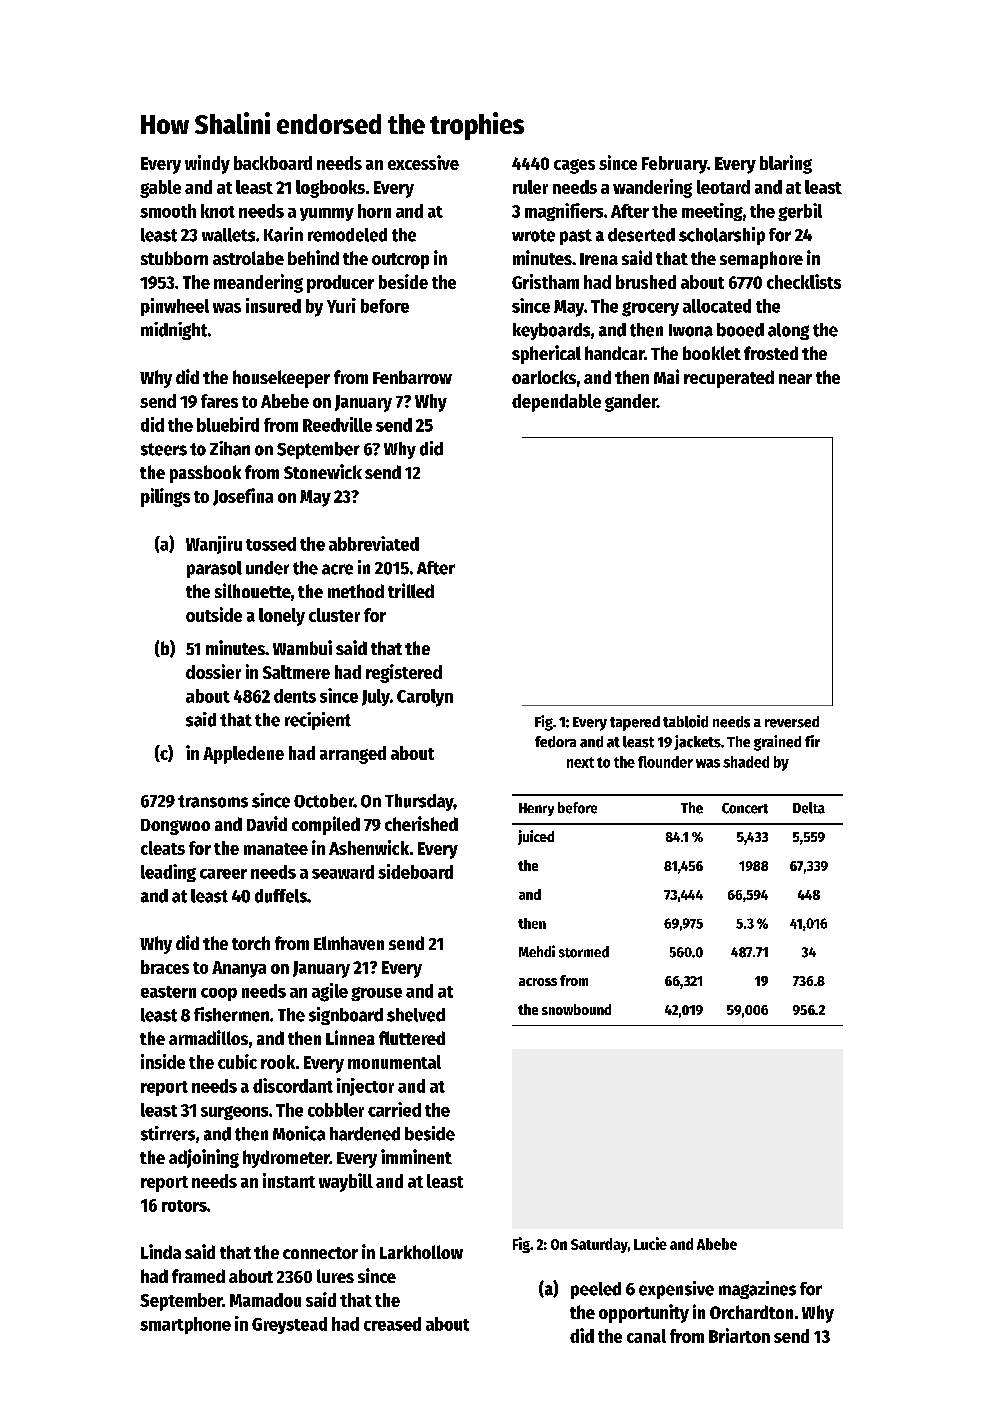 Image resolution: width=983 pixels, height=1423 pixels. What do you see at coordinates (556, 403) in the screenshot?
I see `dependable` at bounding box center [556, 403].
